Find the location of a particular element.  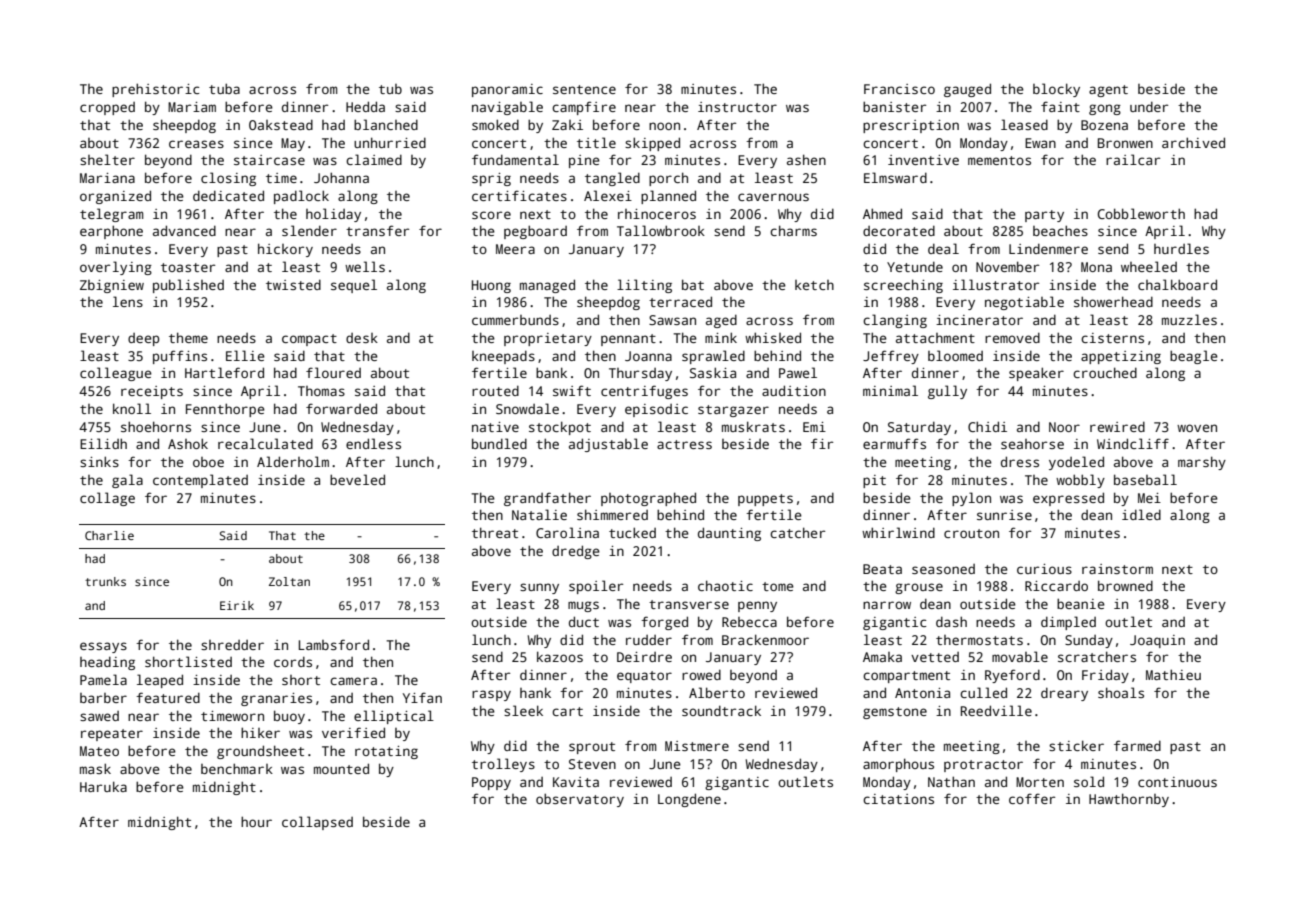

verified is located at coordinates (353, 732).
